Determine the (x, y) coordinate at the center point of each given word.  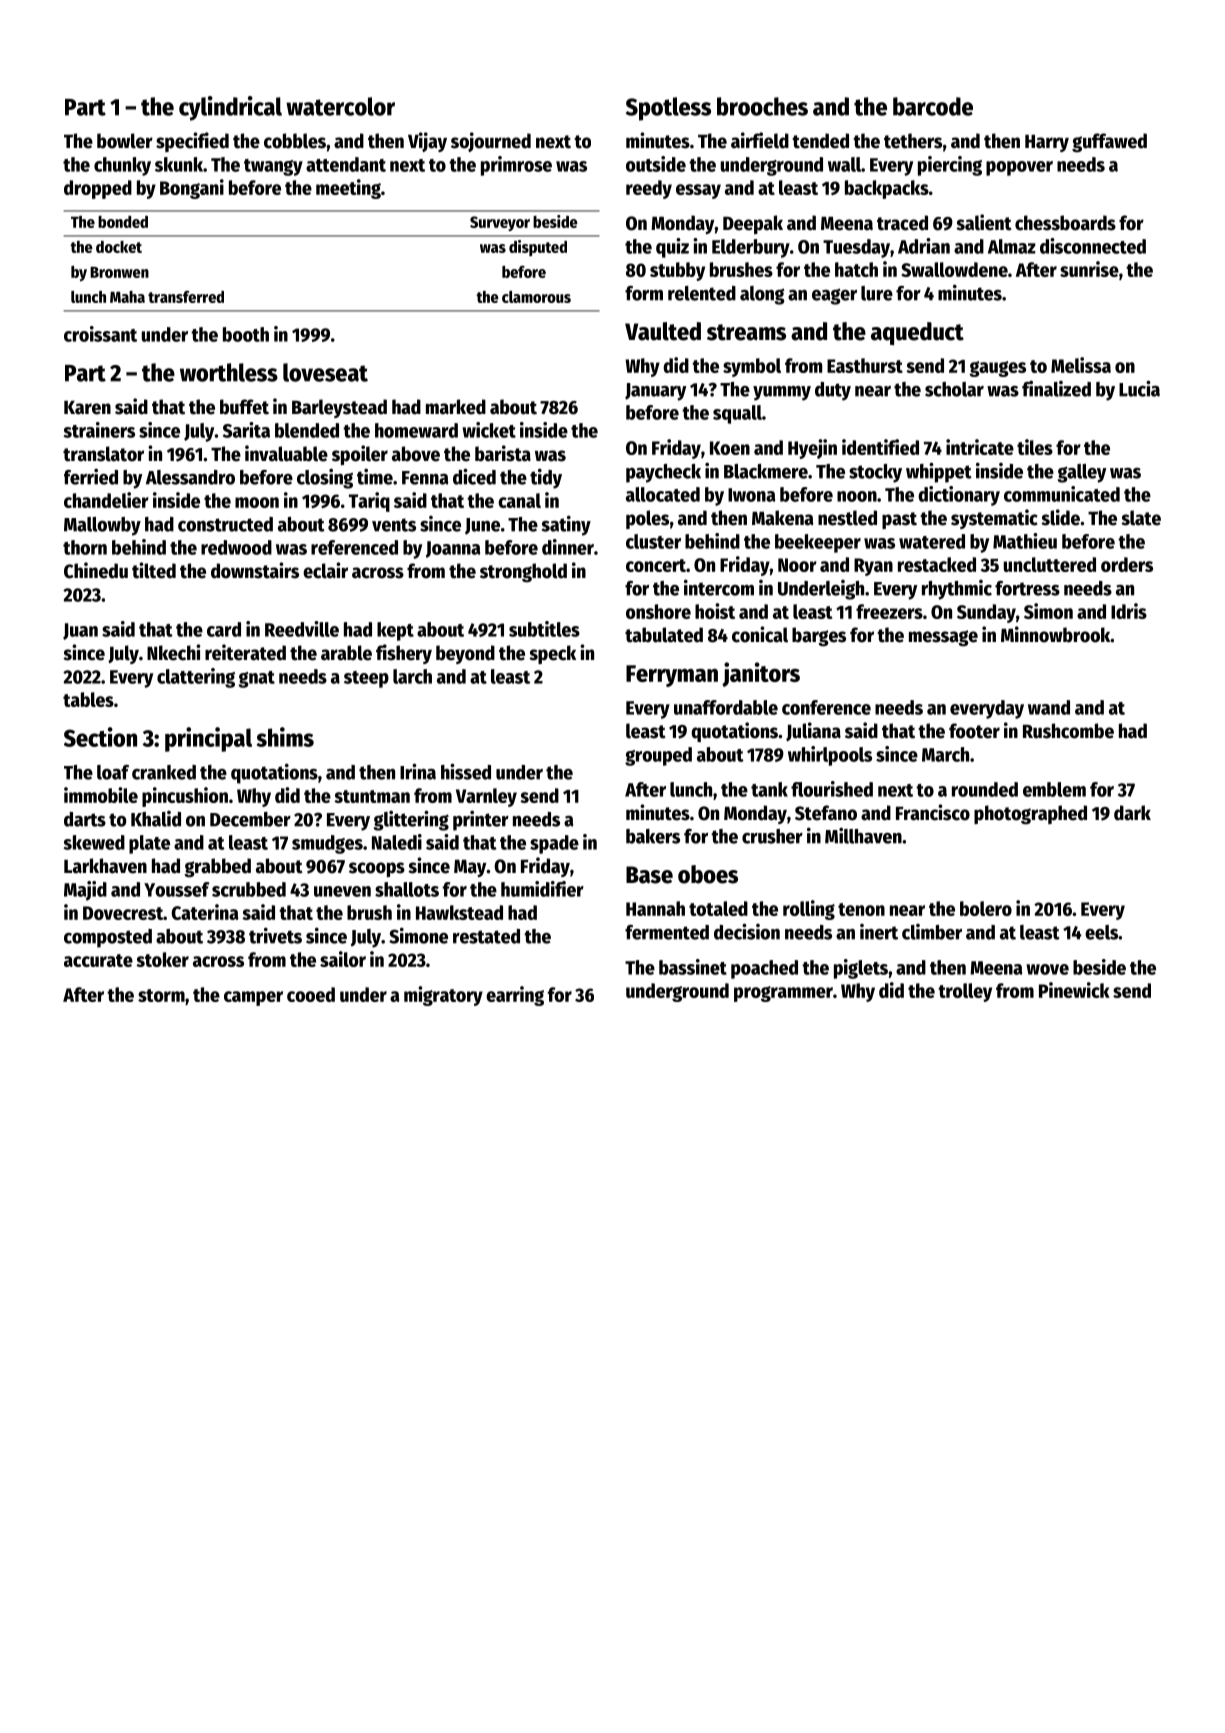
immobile (101, 795)
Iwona (751, 495)
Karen (87, 408)
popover (1019, 168)
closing (325, 478)
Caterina (204, 912)
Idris (1129, 611)
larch (412, 676)
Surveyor (500, 223)
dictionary (959, 496)
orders (1127, 564)
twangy (273, 167)
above (416, 454)
